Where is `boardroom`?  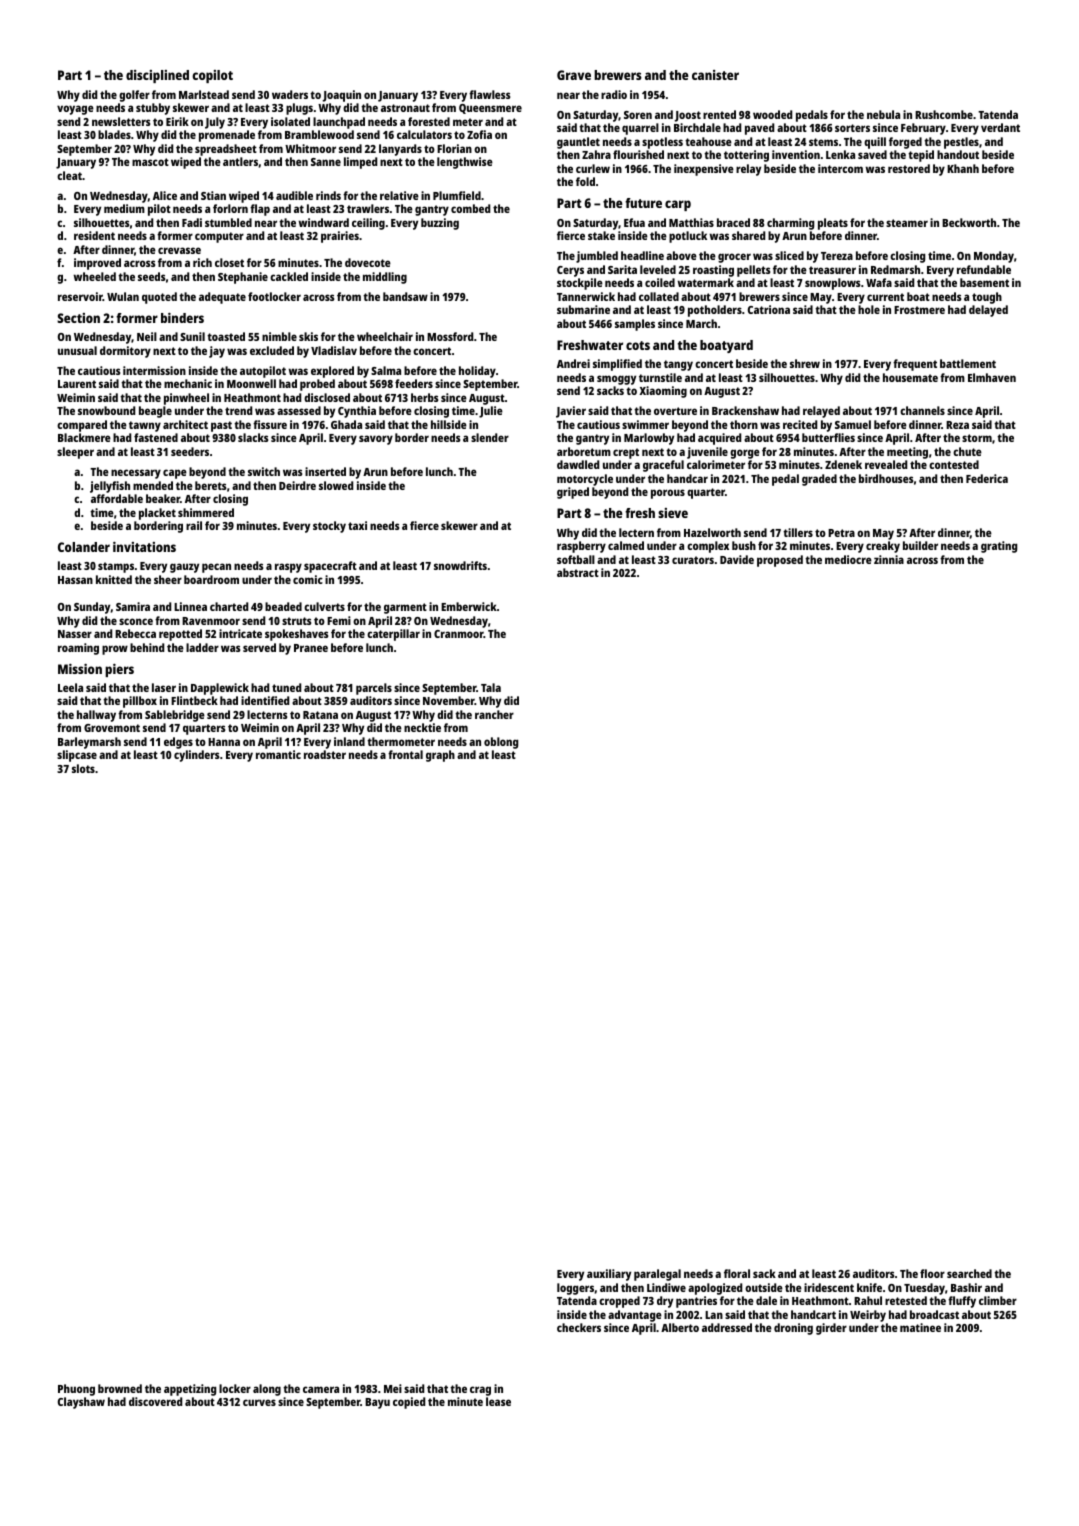
boardroom is located at coordinates (211, 579).
